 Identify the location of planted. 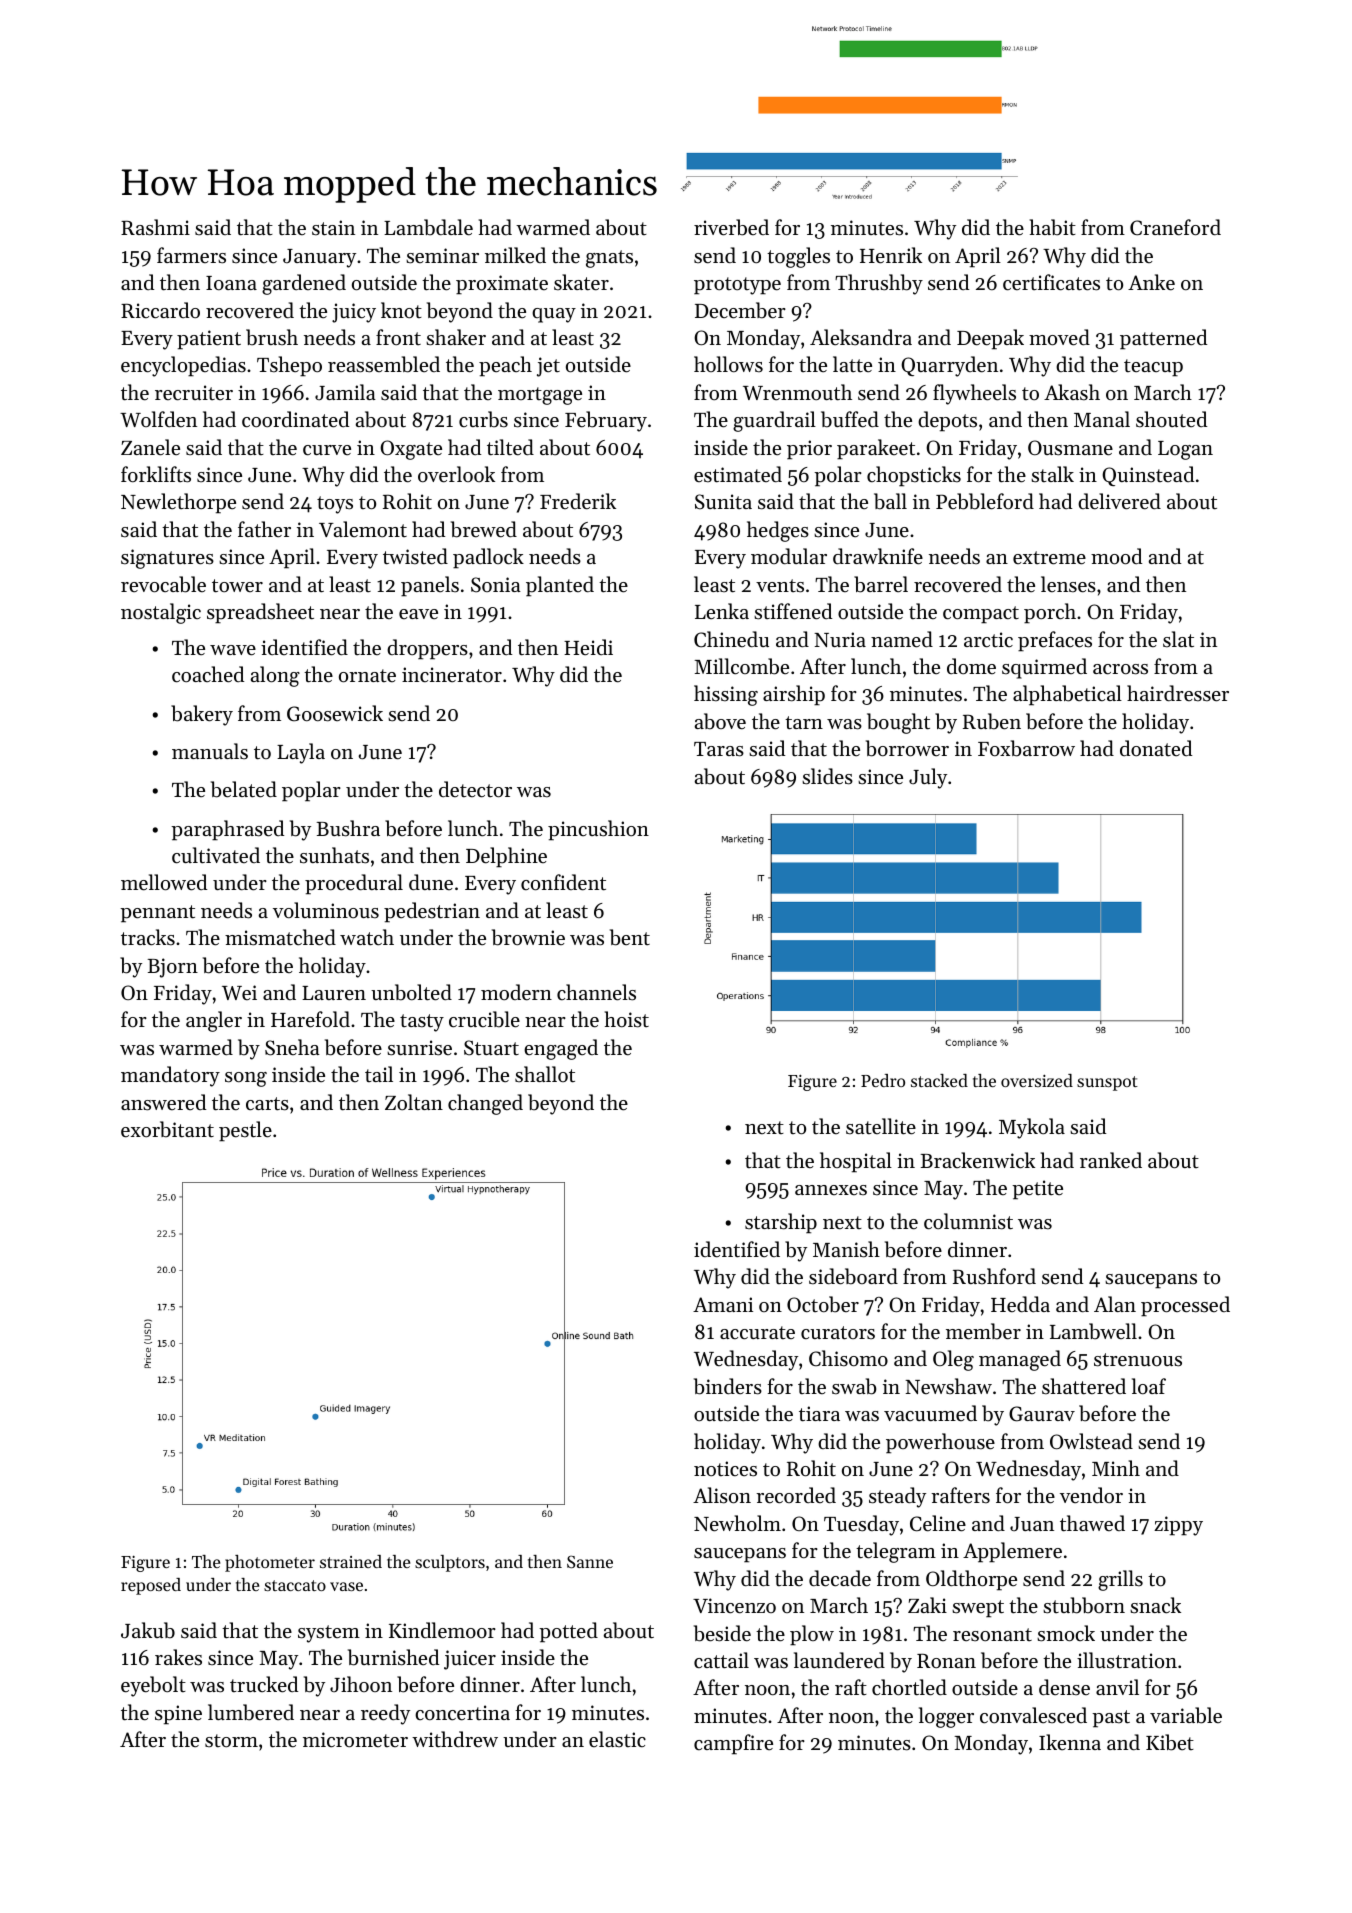
(560, 586).
